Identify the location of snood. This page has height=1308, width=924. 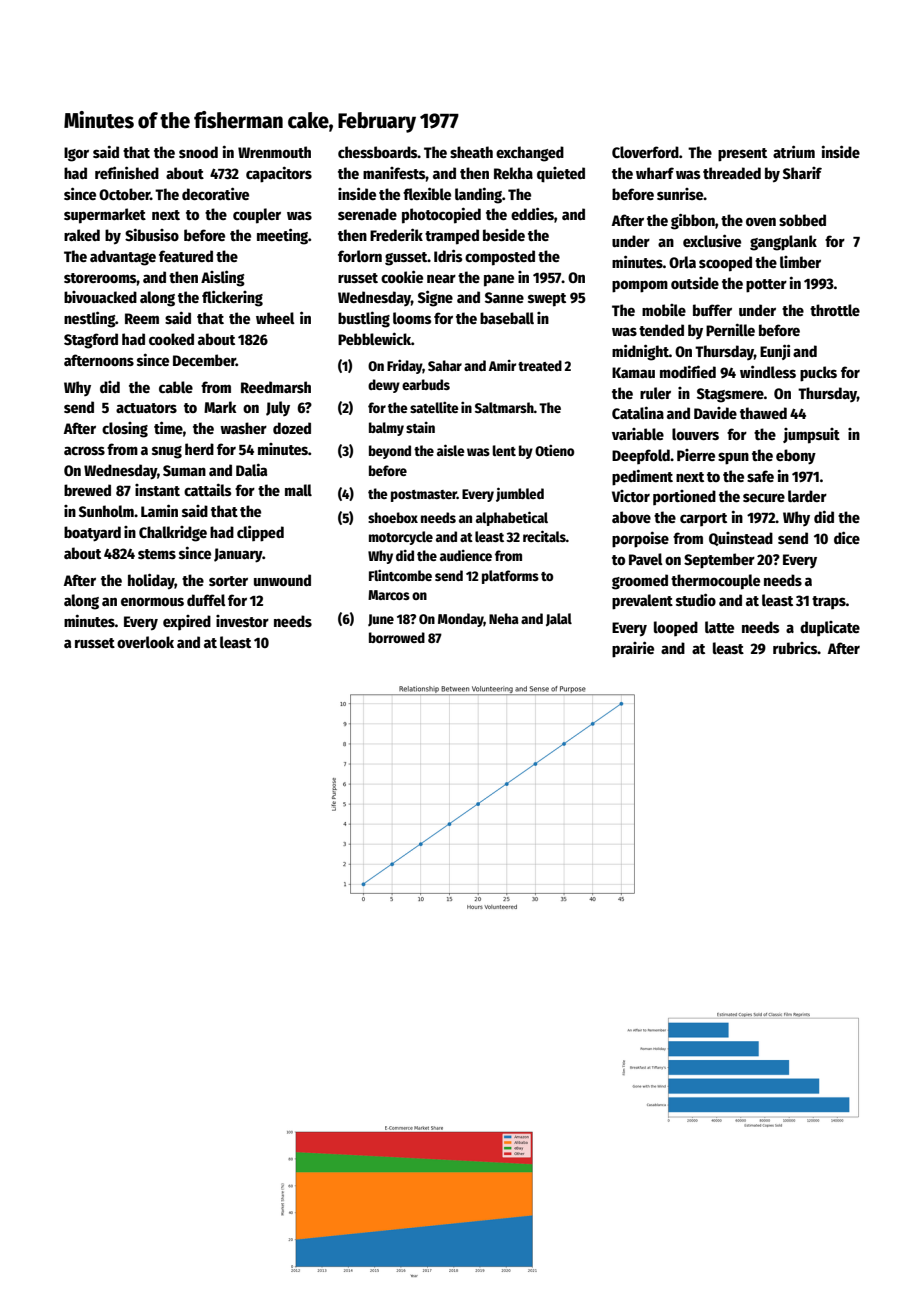
(198, 152).
